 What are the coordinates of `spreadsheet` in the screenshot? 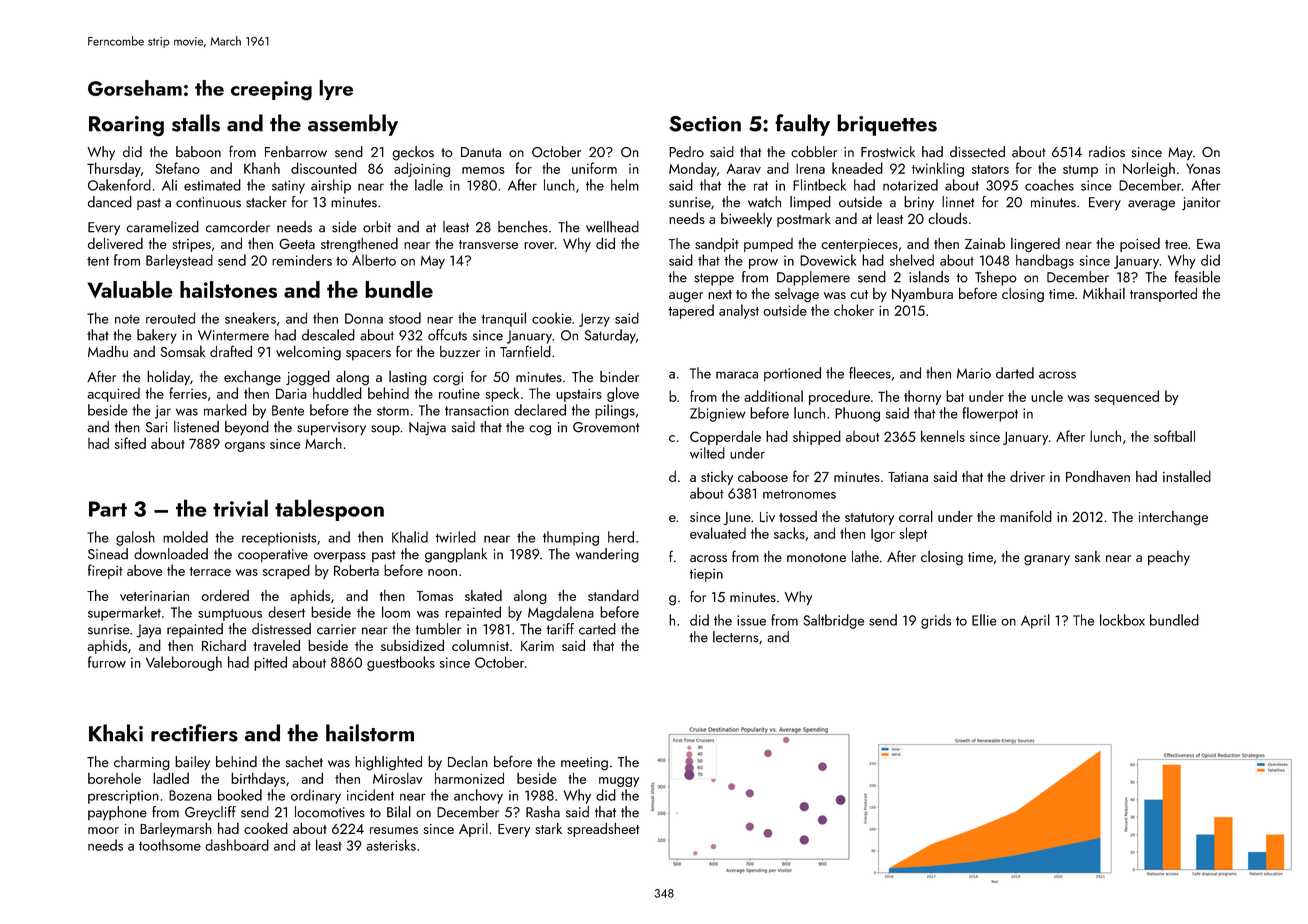 It's located at (603, 829).
